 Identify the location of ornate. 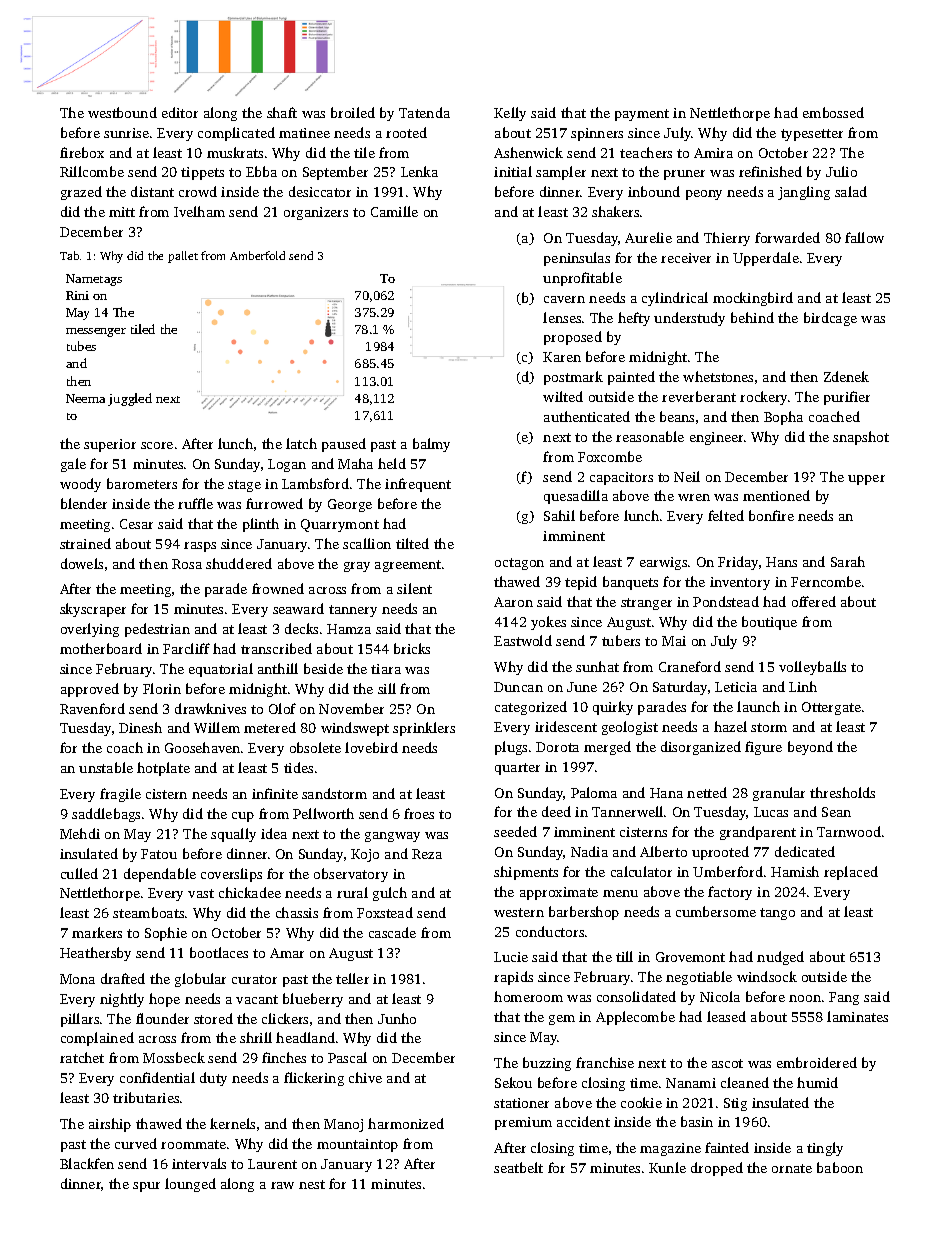
(792, 1168).
